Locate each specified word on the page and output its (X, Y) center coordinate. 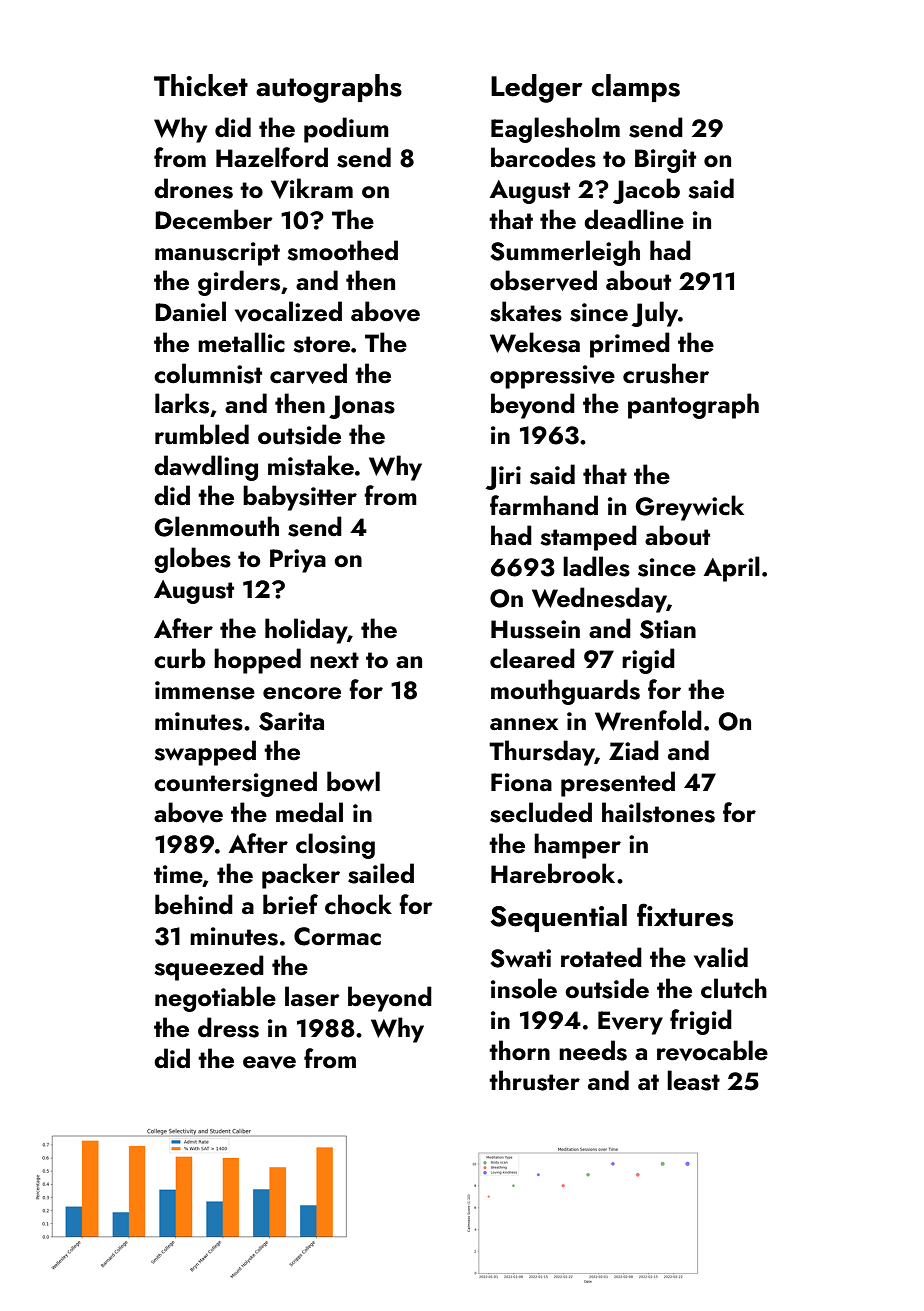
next (334, 660)
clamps (636, 88)
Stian (668, 629)
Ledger (536, 88)
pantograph (693, 406)
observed (543, 280)
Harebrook (553, 873)
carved (308, 373)
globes (192, 560)
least (693, 1080)
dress (228, 1027)
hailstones (658, 812)
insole (524, 988)
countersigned (235, 784)
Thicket (201, 85)
